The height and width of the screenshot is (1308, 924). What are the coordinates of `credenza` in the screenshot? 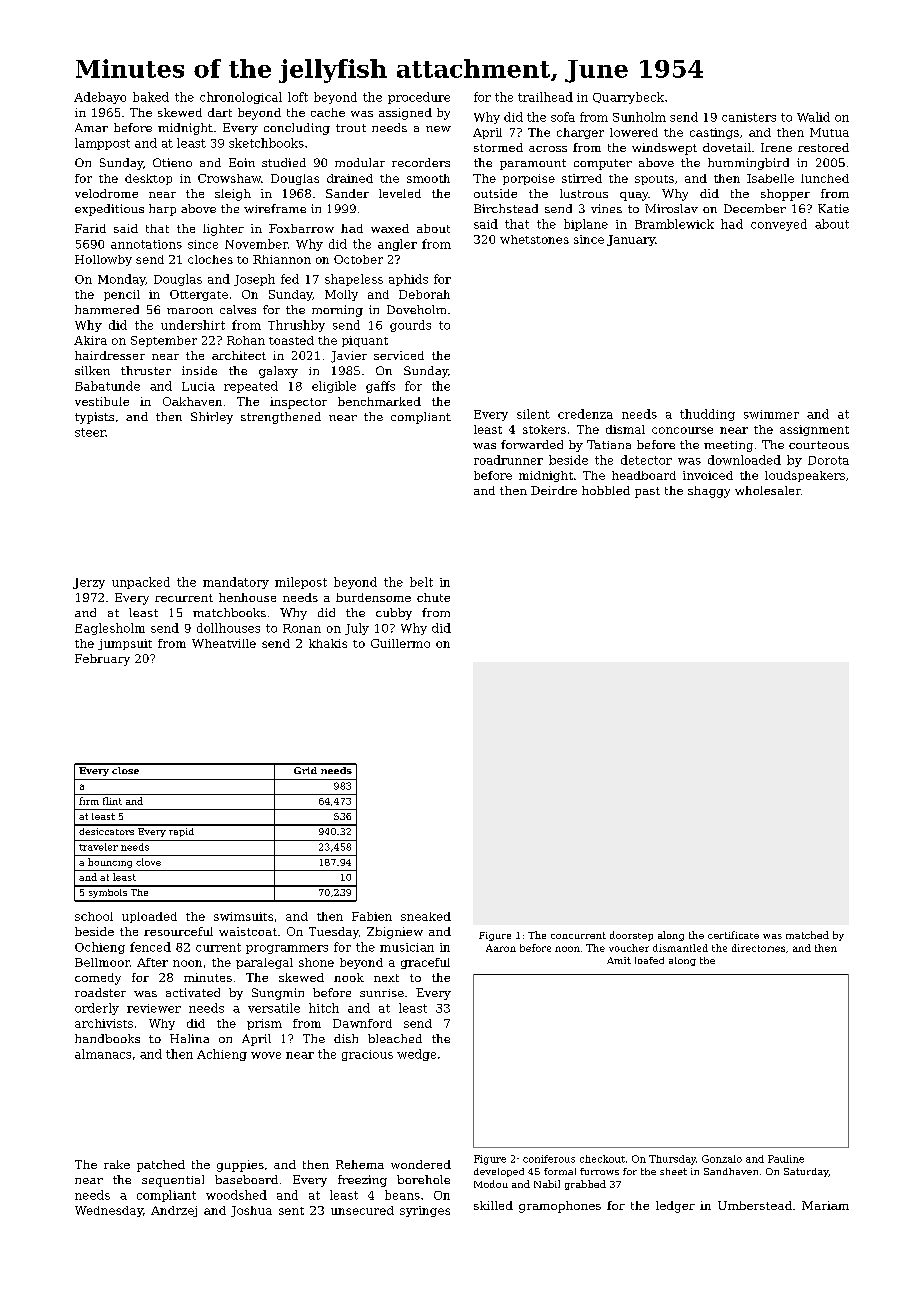 It's located at (585, 414).
